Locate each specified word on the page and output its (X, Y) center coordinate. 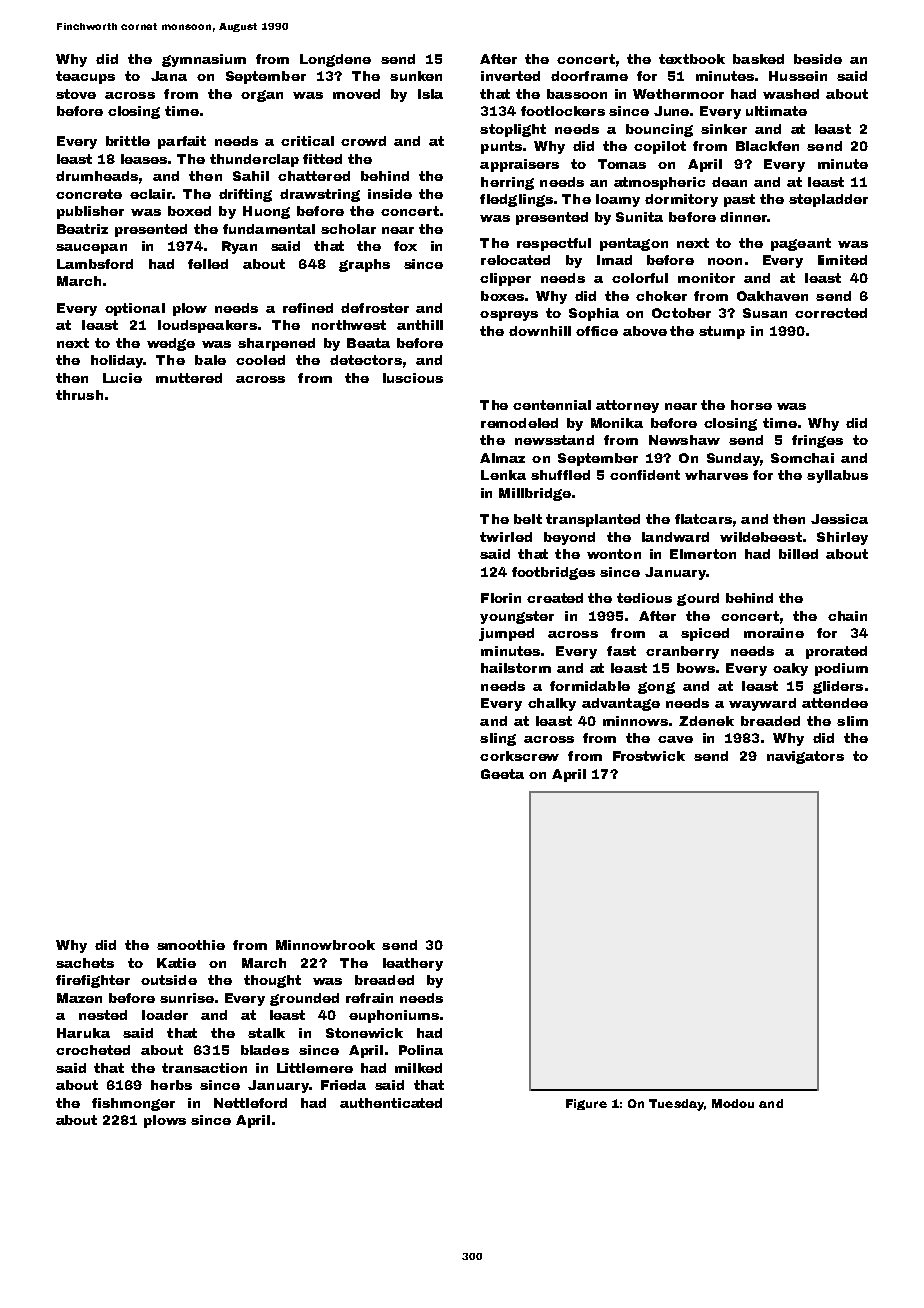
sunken (416, 76)
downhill (540, 331)
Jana (169, 76)
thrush (79, 395)
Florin (501, 598)
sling (498, 739)
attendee (835, 703)
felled (208, 264)
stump (722, 332)
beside (818, 59)
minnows (635, 721)
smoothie (191, 945)
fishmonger (133, 1104)
